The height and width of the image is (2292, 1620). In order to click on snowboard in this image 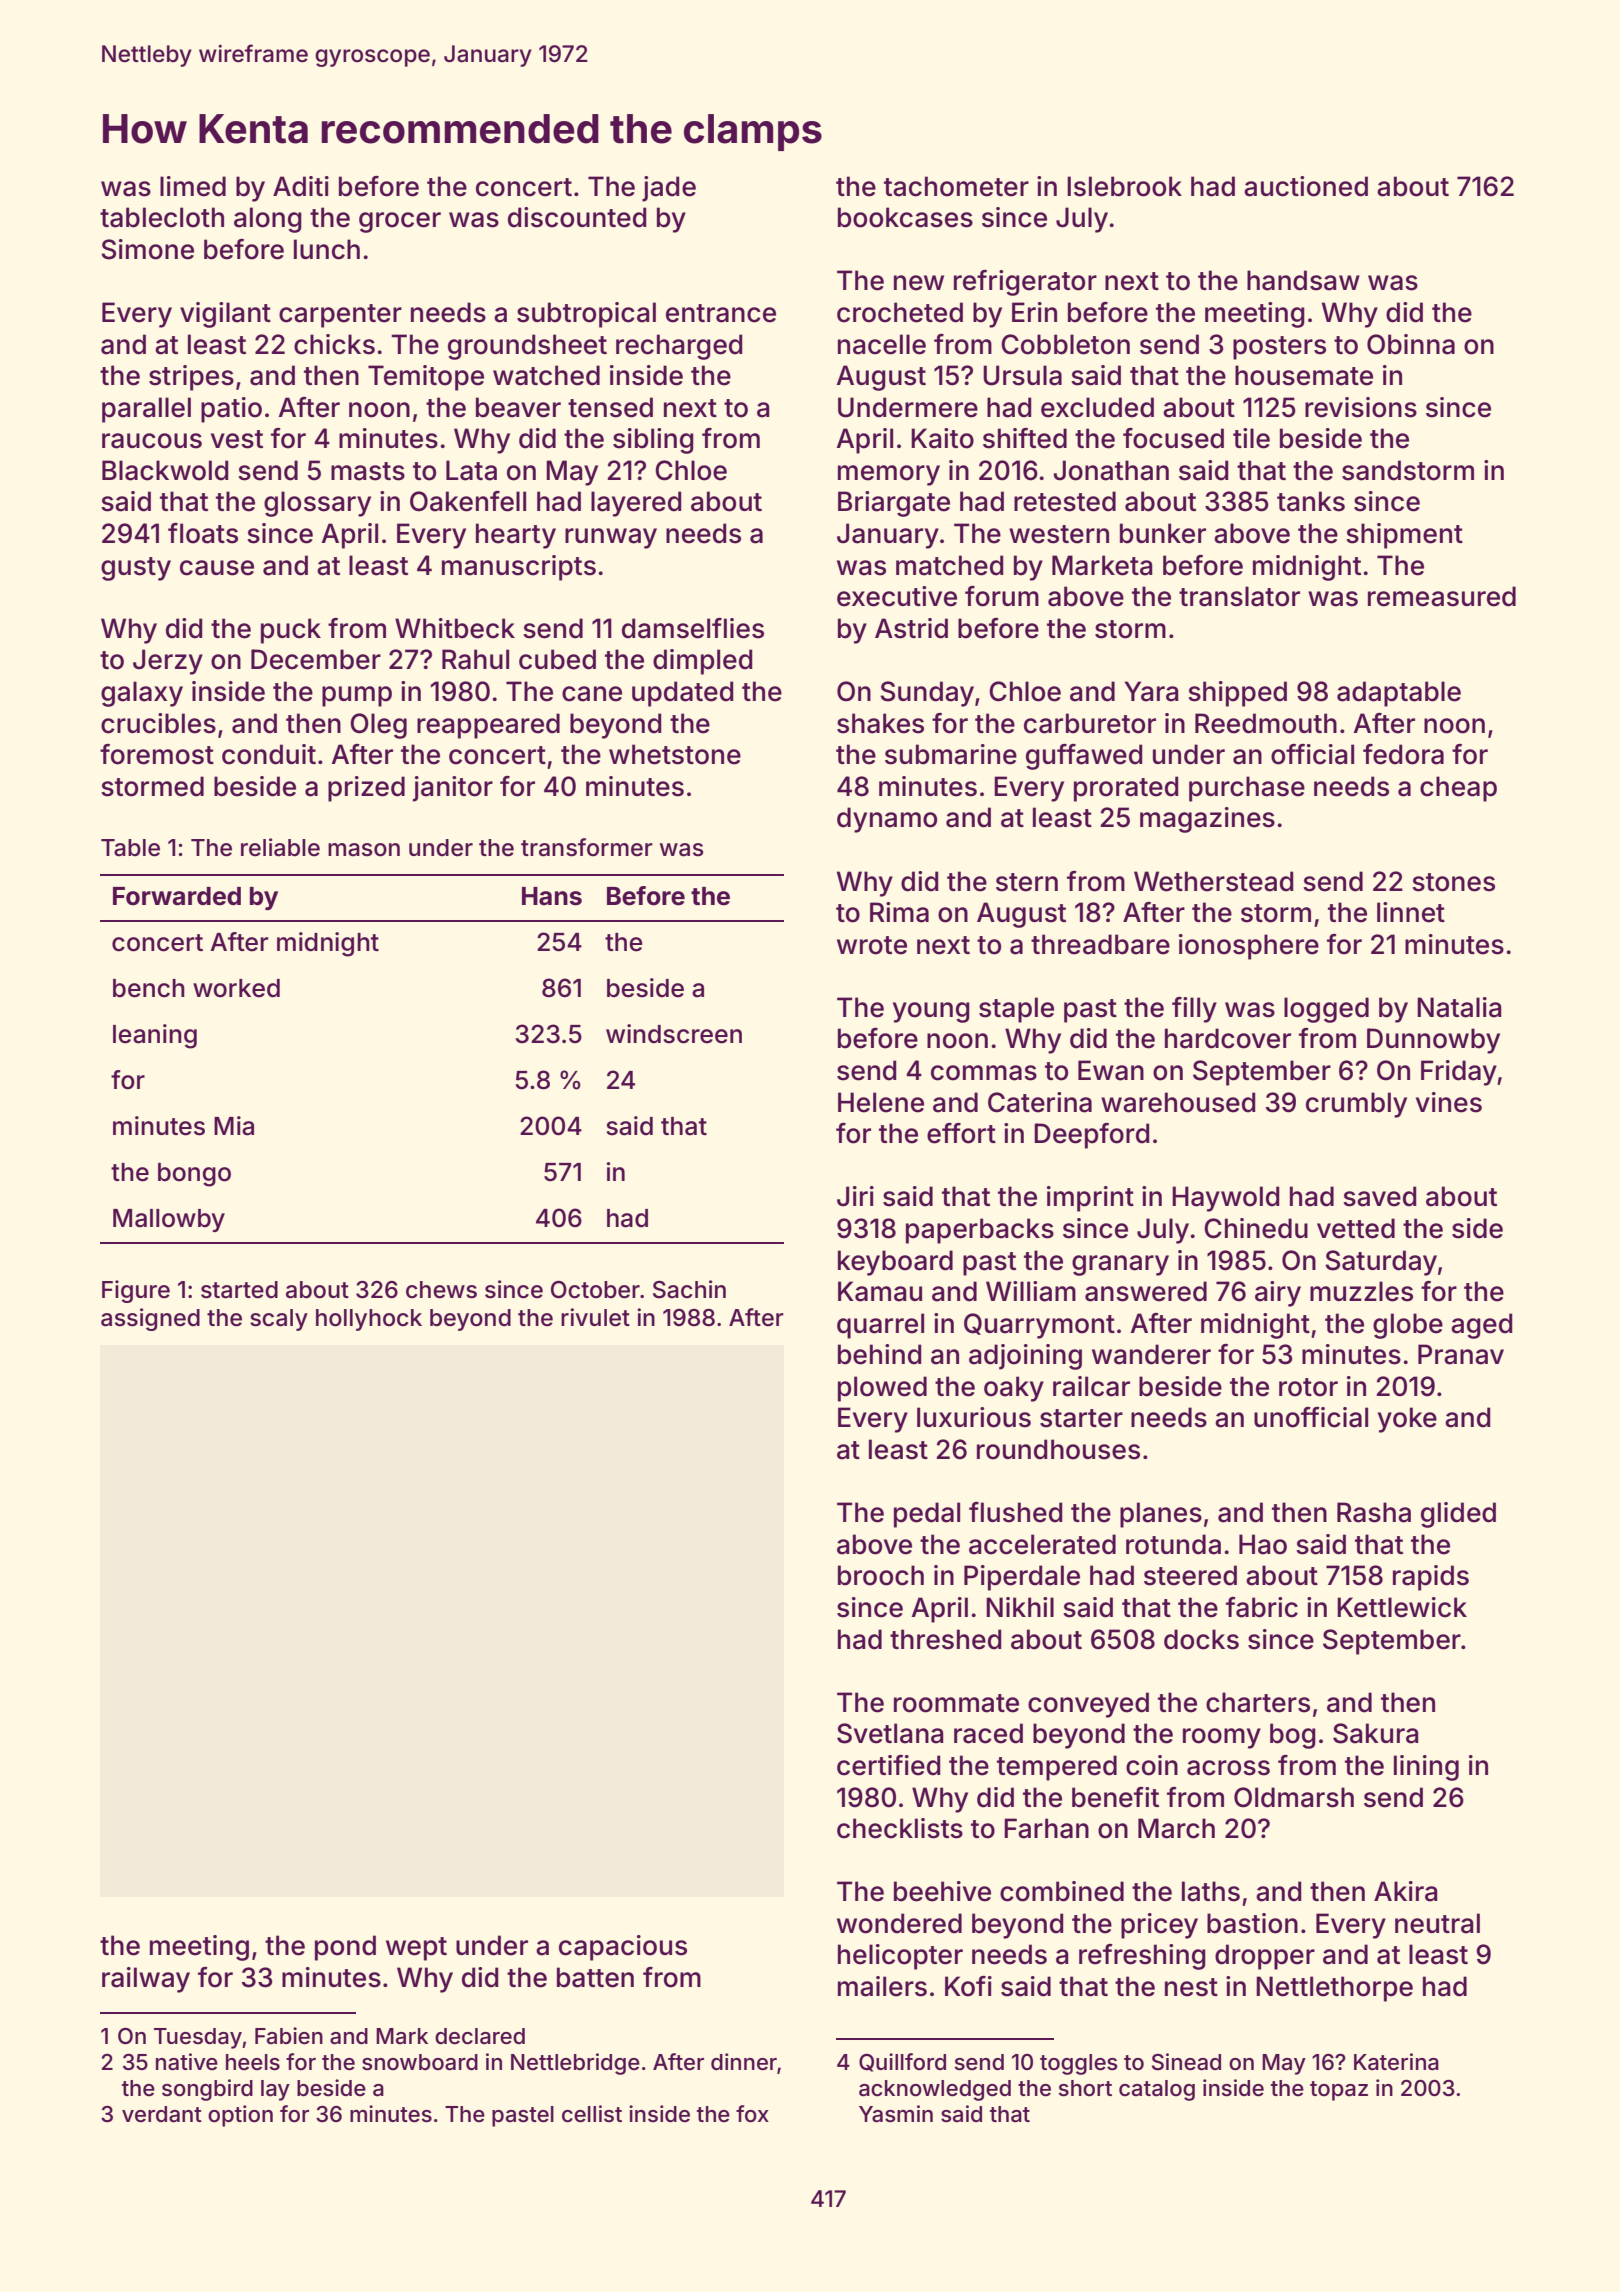, I will do `click(420, 2062)`.
